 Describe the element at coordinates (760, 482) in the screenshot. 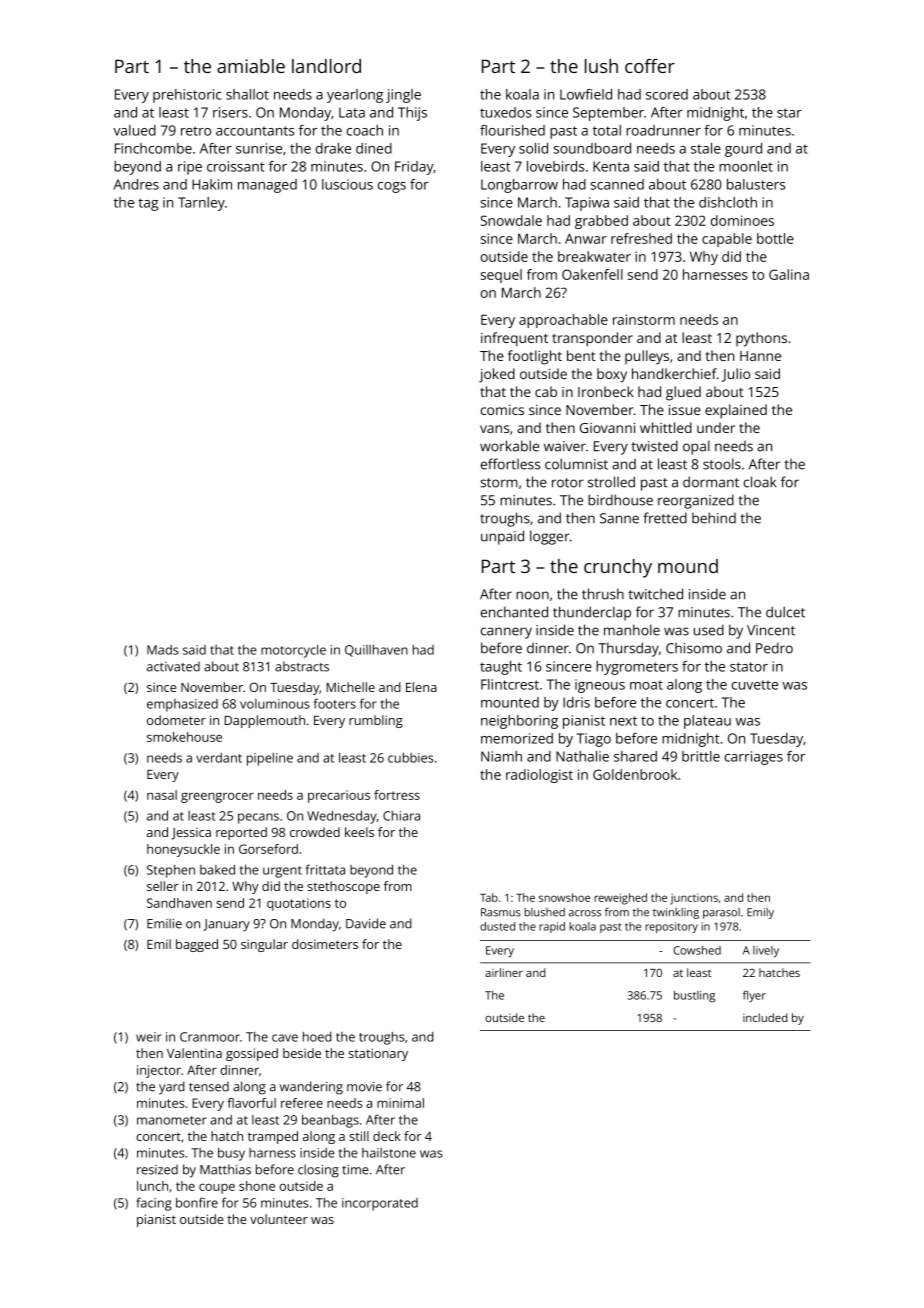

I see `cloak` at that location.
